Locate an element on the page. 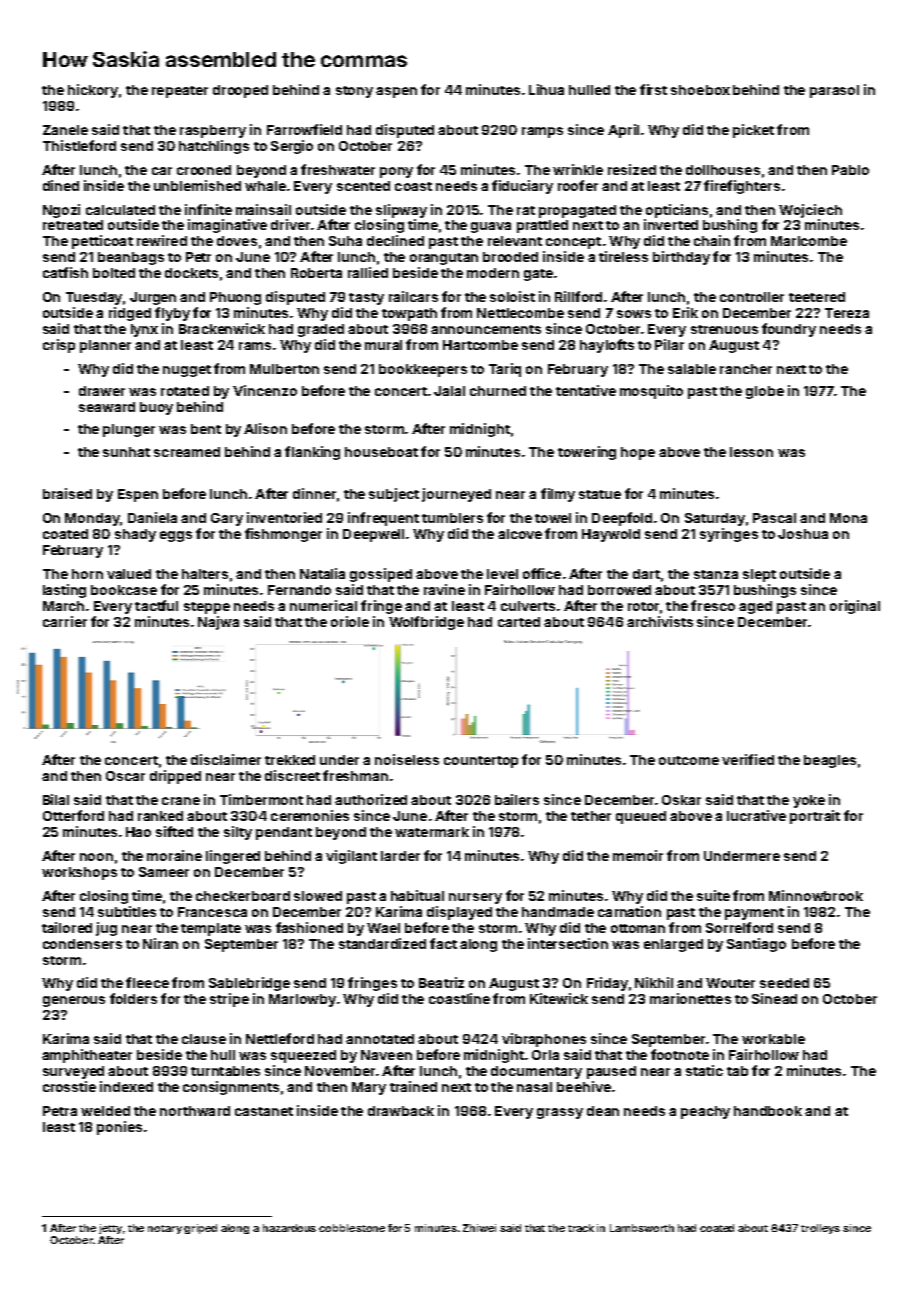  Minnowbrook is located at coordinates (816, 895).
